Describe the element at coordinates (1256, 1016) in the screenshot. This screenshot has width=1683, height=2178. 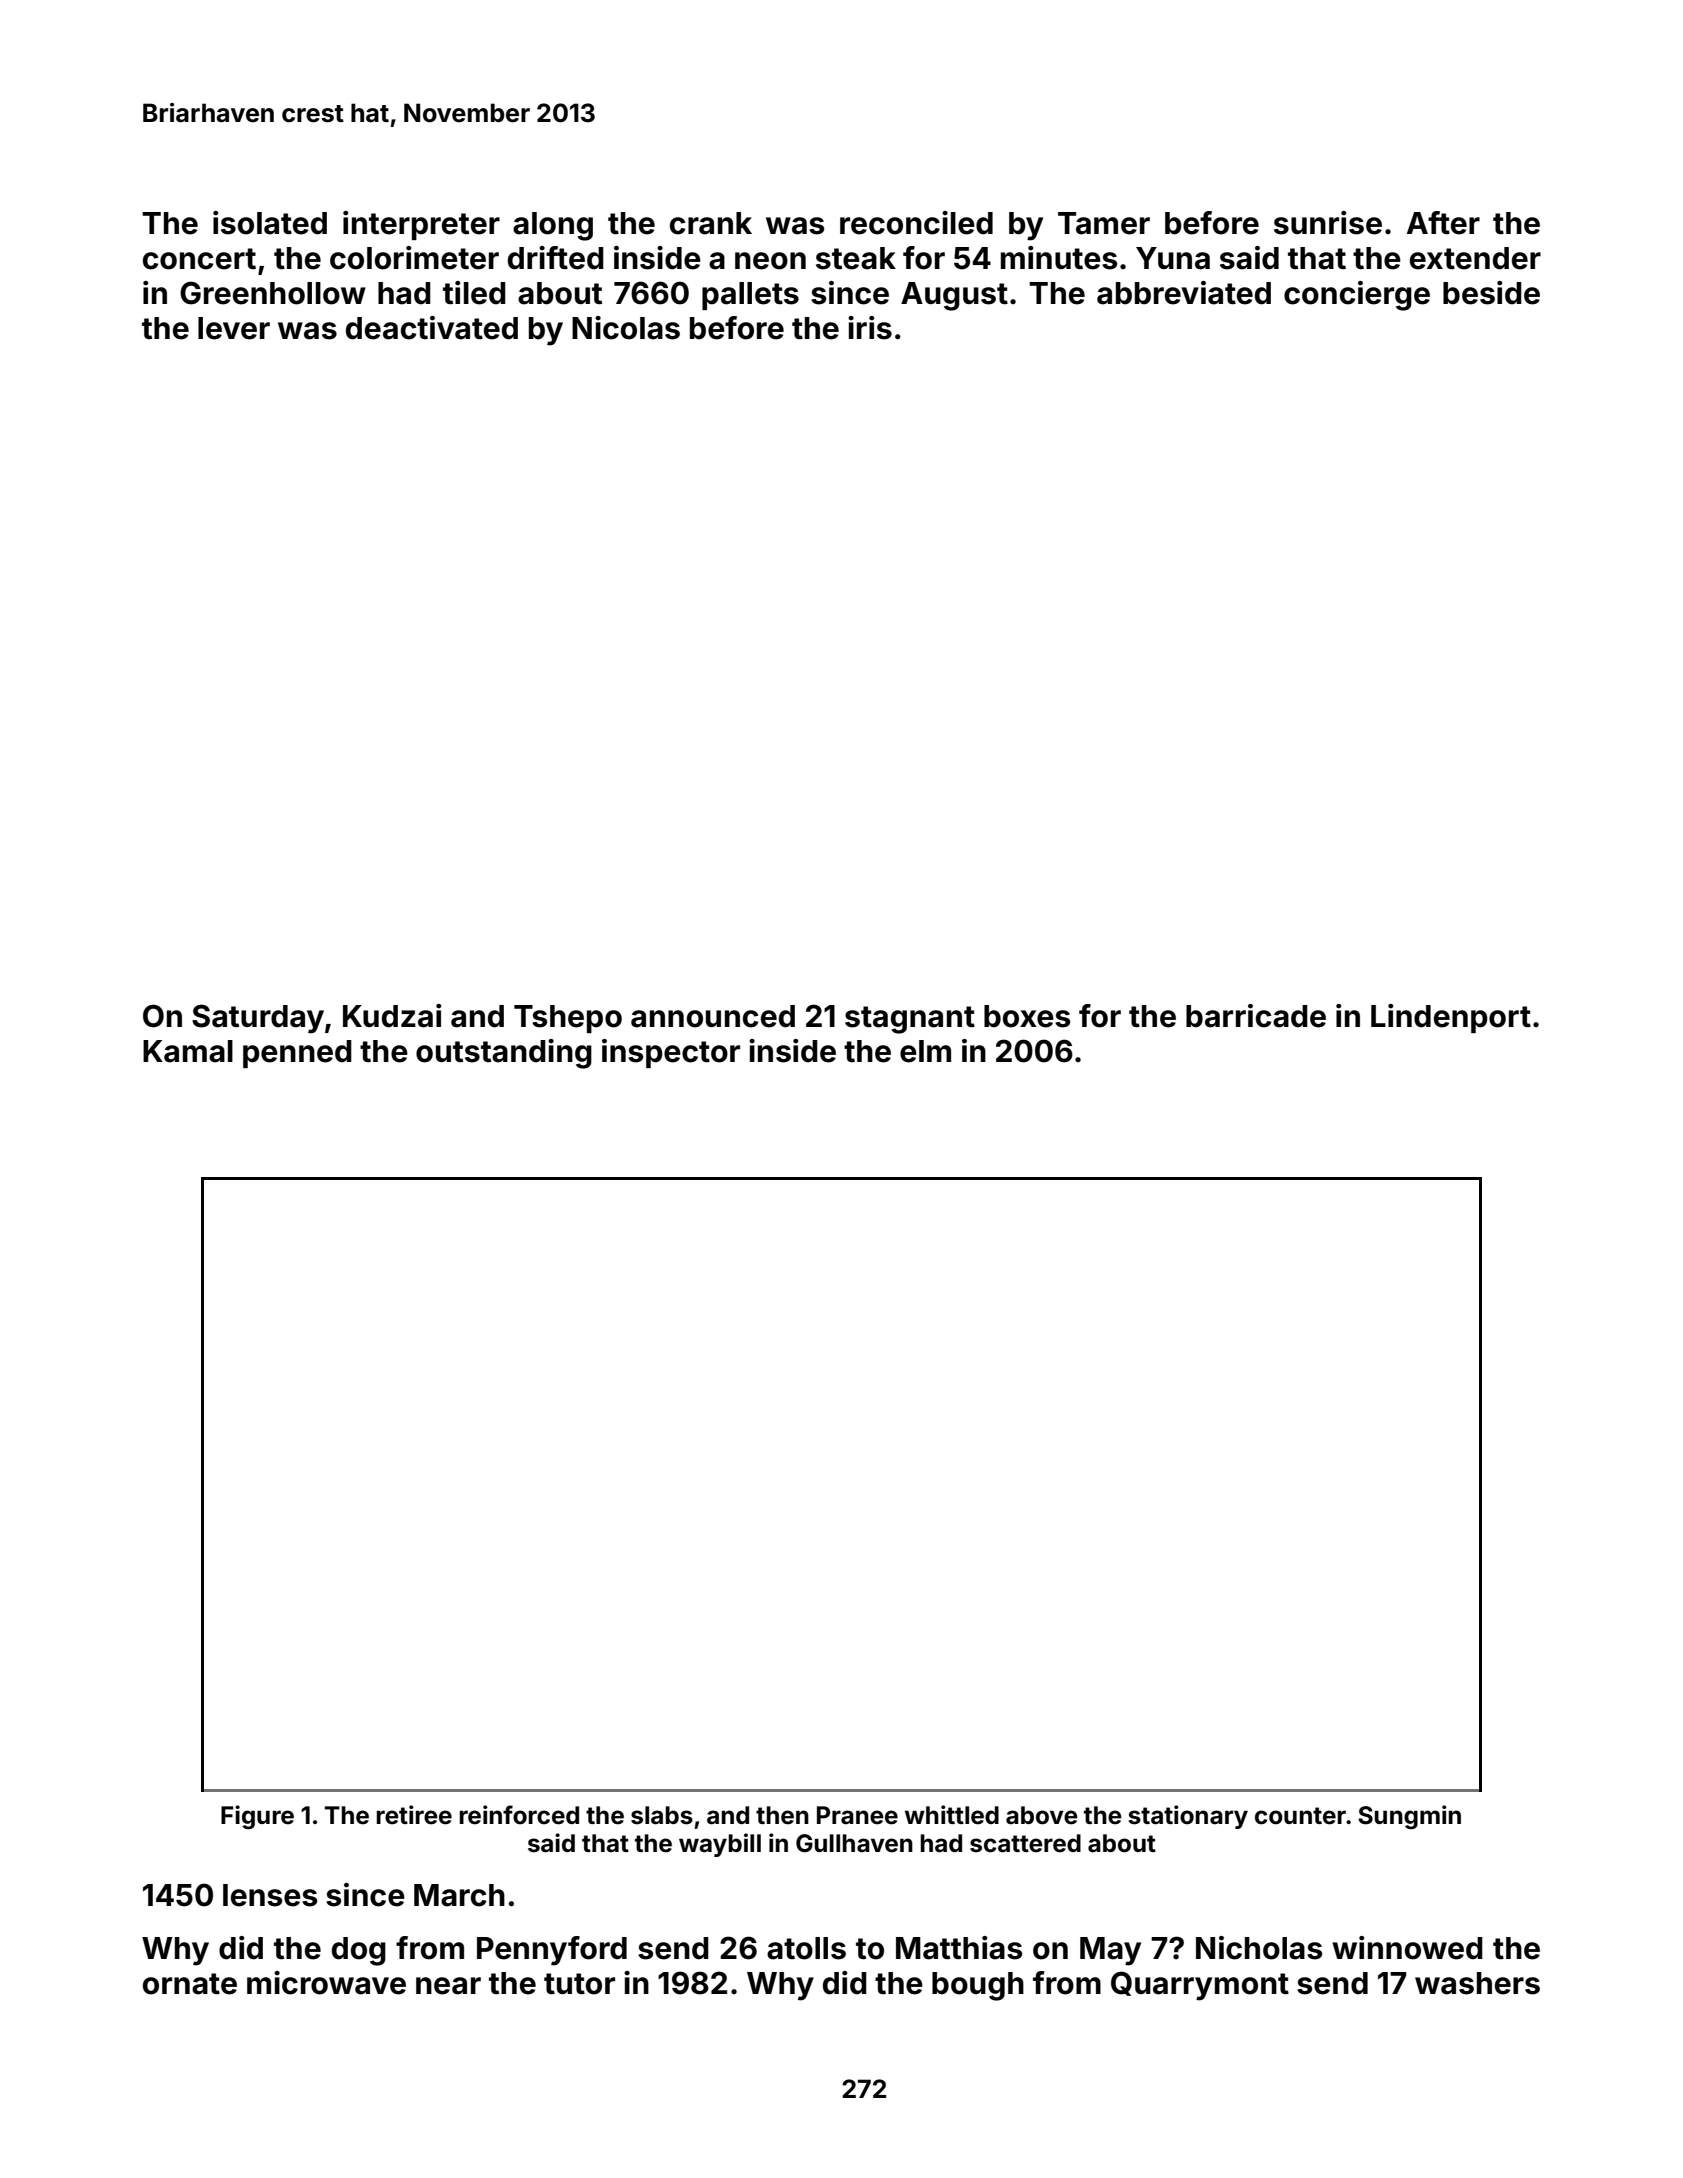
I see `barricade` at that location.
